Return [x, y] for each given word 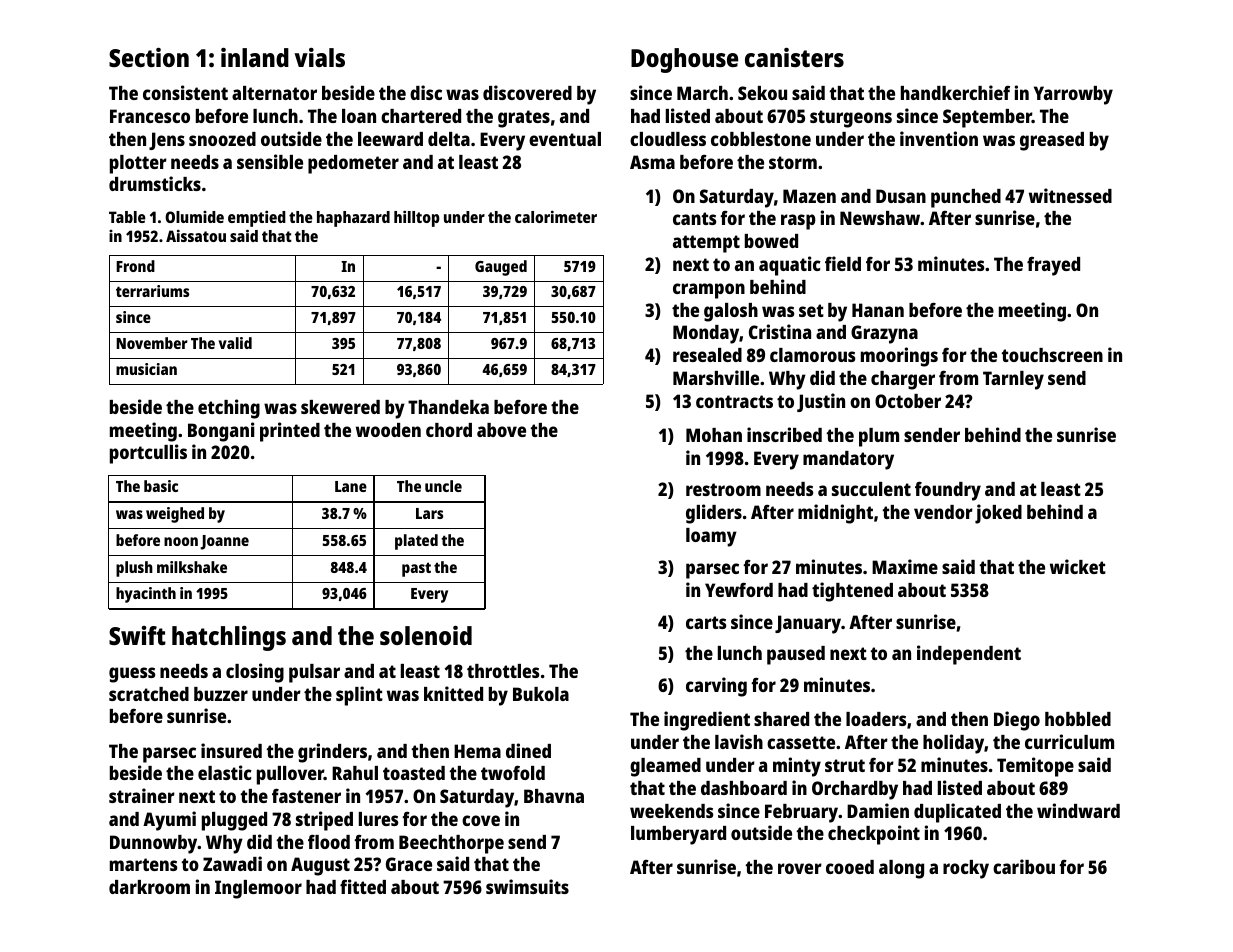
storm [793, 162]
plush [134, 569]
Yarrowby [1073, 95]
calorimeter [556, 216]
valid [235, 343]
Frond [135, 266]
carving [716, 687]
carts [706, 622]
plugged [234, 821]
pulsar [314, 673]
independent [969, 655]
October [908, 401]
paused [796, 655]
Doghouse [684, 60]
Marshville [716, 377]
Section [149, 57]
